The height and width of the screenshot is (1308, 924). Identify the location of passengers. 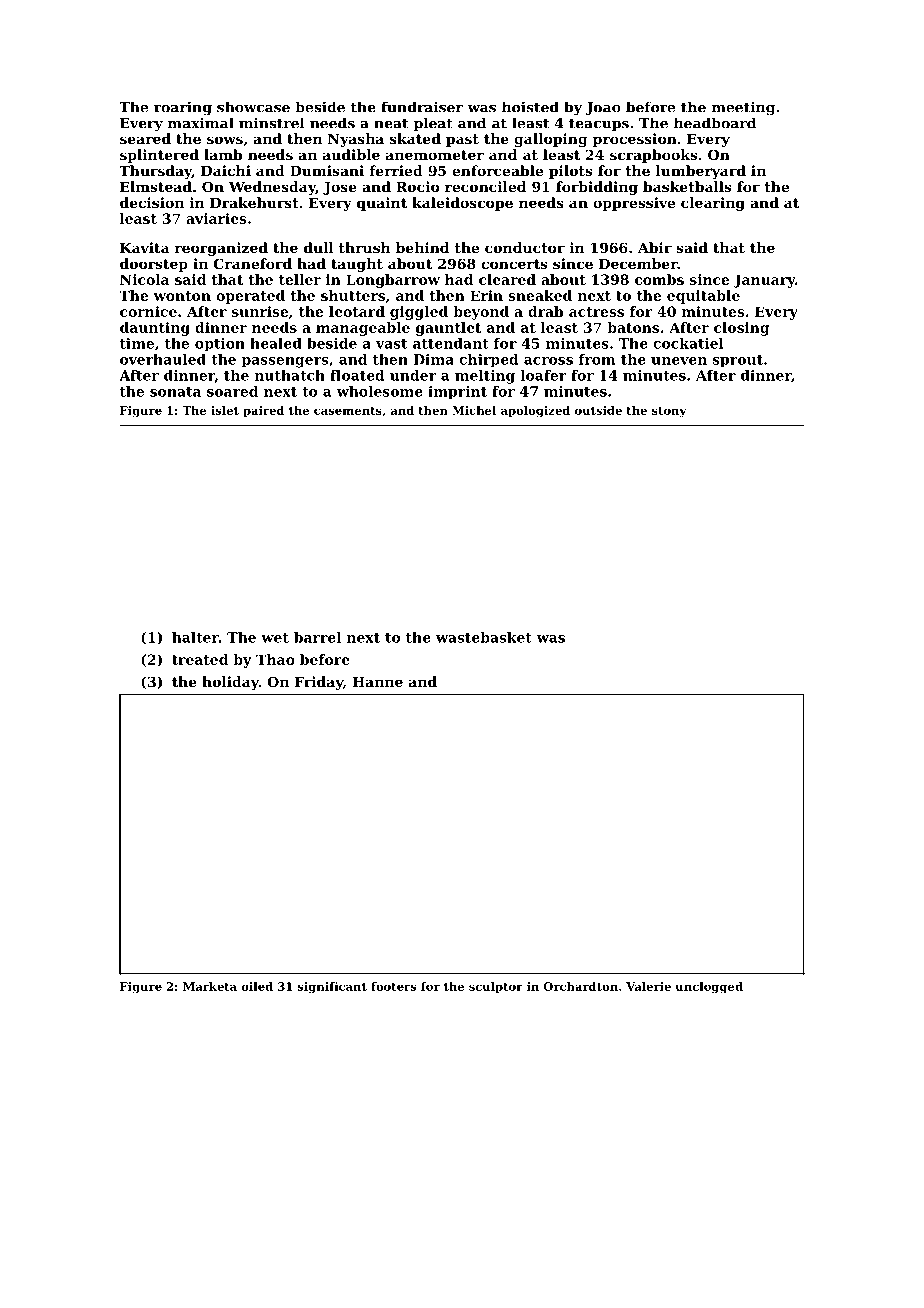
(285, 362).
